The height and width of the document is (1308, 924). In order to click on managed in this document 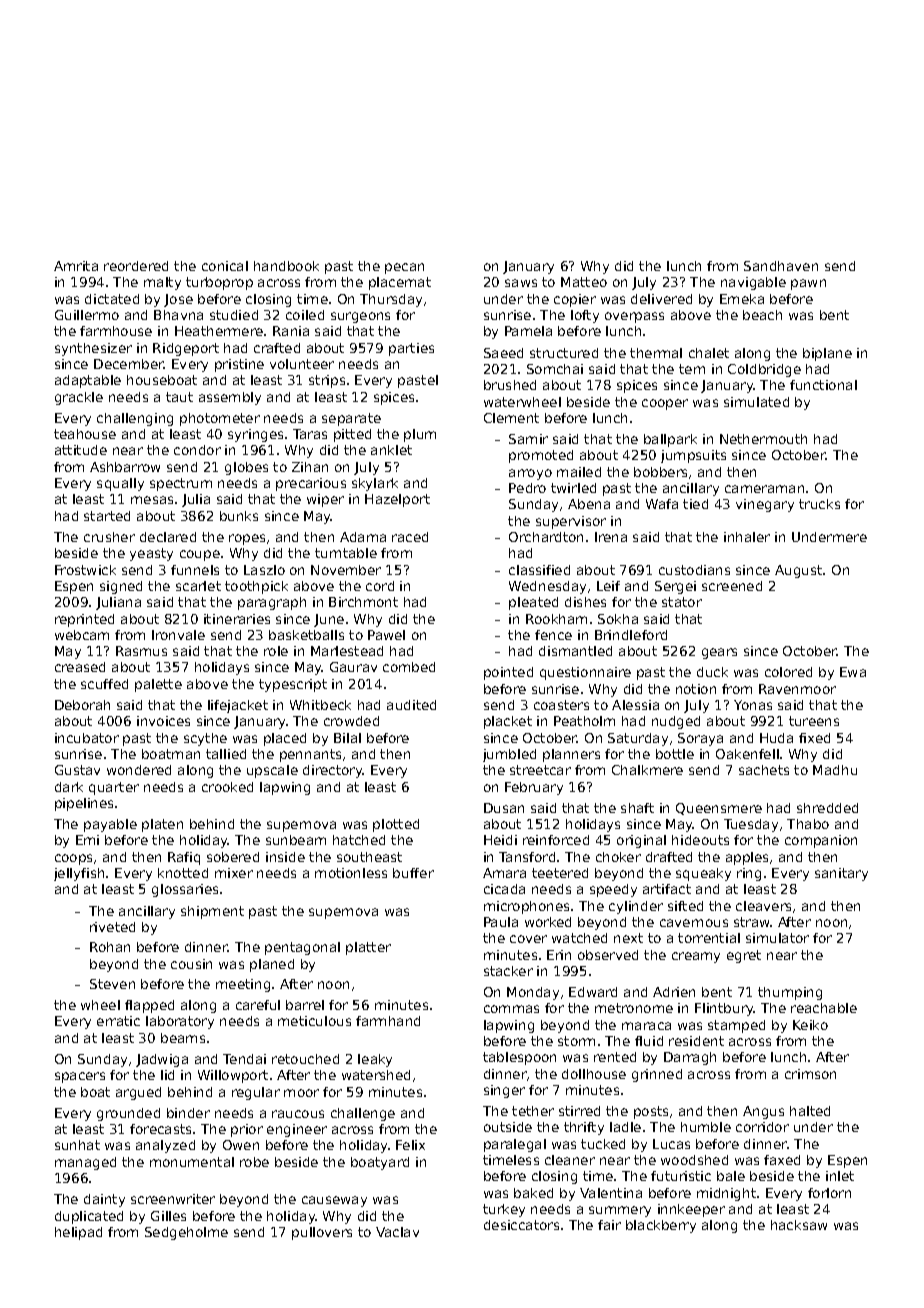, I will do `click(85, 1163)`.
